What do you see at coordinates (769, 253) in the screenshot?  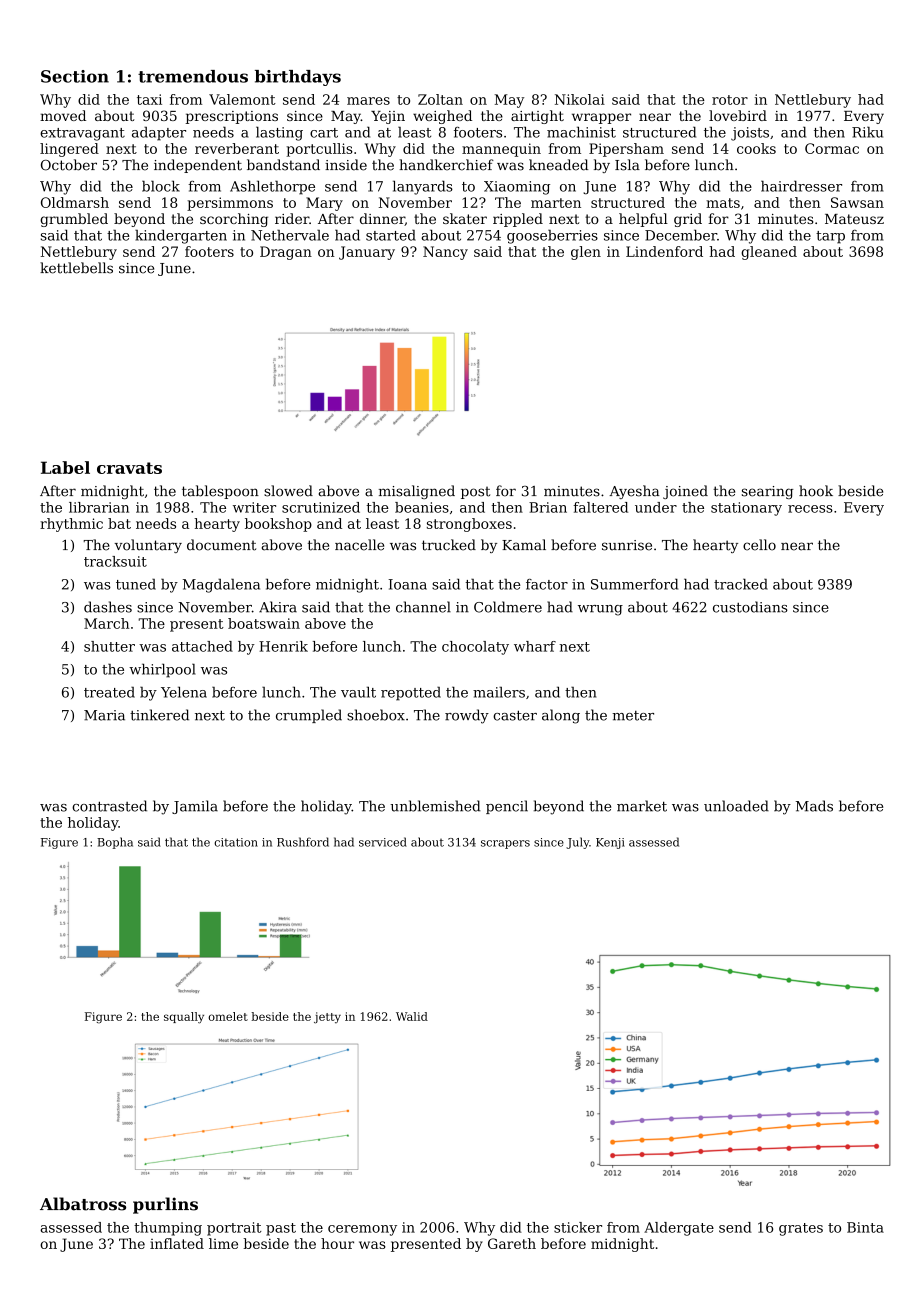 I see `gleaned` at bounding box center [769, 253].
